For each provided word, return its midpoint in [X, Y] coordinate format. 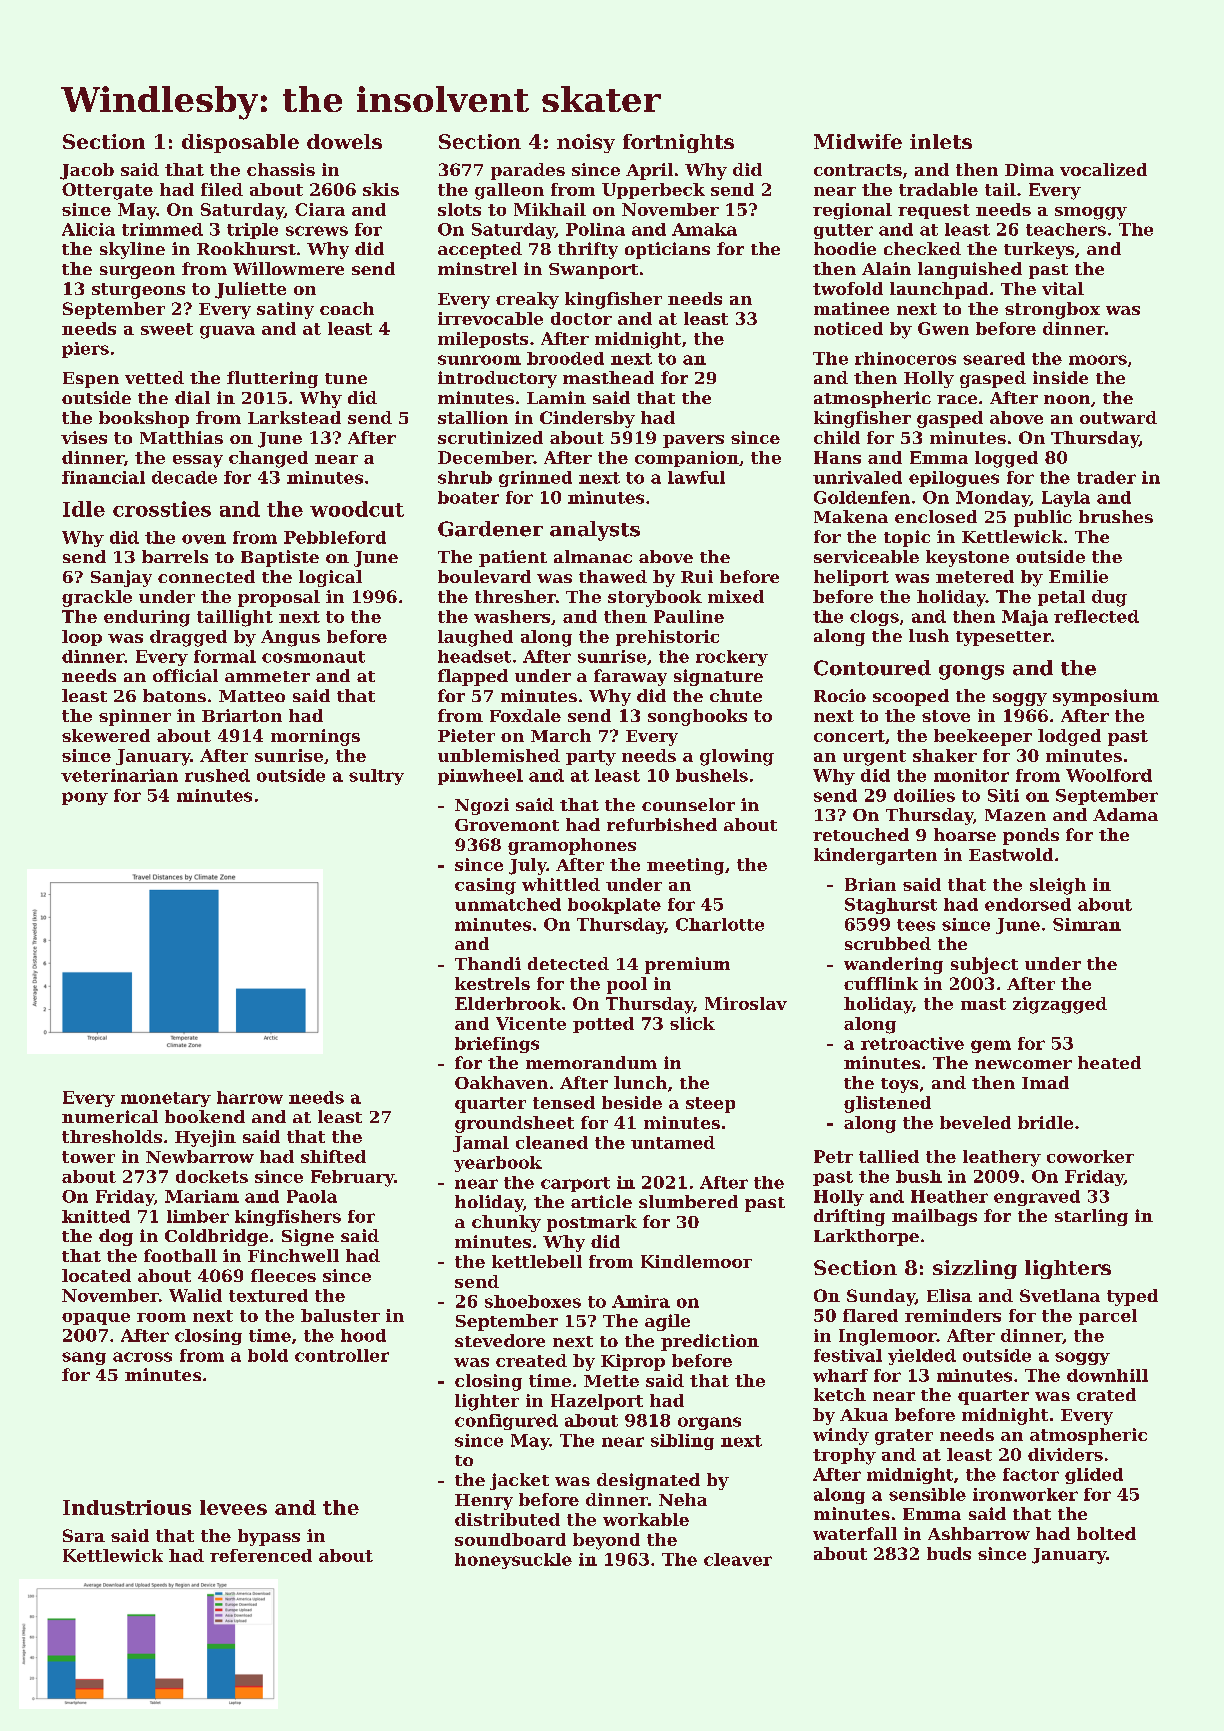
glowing [737, 757]
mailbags [934, 1217]
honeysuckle [513, 1561]
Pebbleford [335, 537]
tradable [938, 189]
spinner [135, 717]
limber [198, 1216]
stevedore [500, 1340]
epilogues [954, 479]
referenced [261, 1555]
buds [949, 1553]
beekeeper [983, 737]
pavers [693, 441]
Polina [595, 229]
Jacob [87, 171]
